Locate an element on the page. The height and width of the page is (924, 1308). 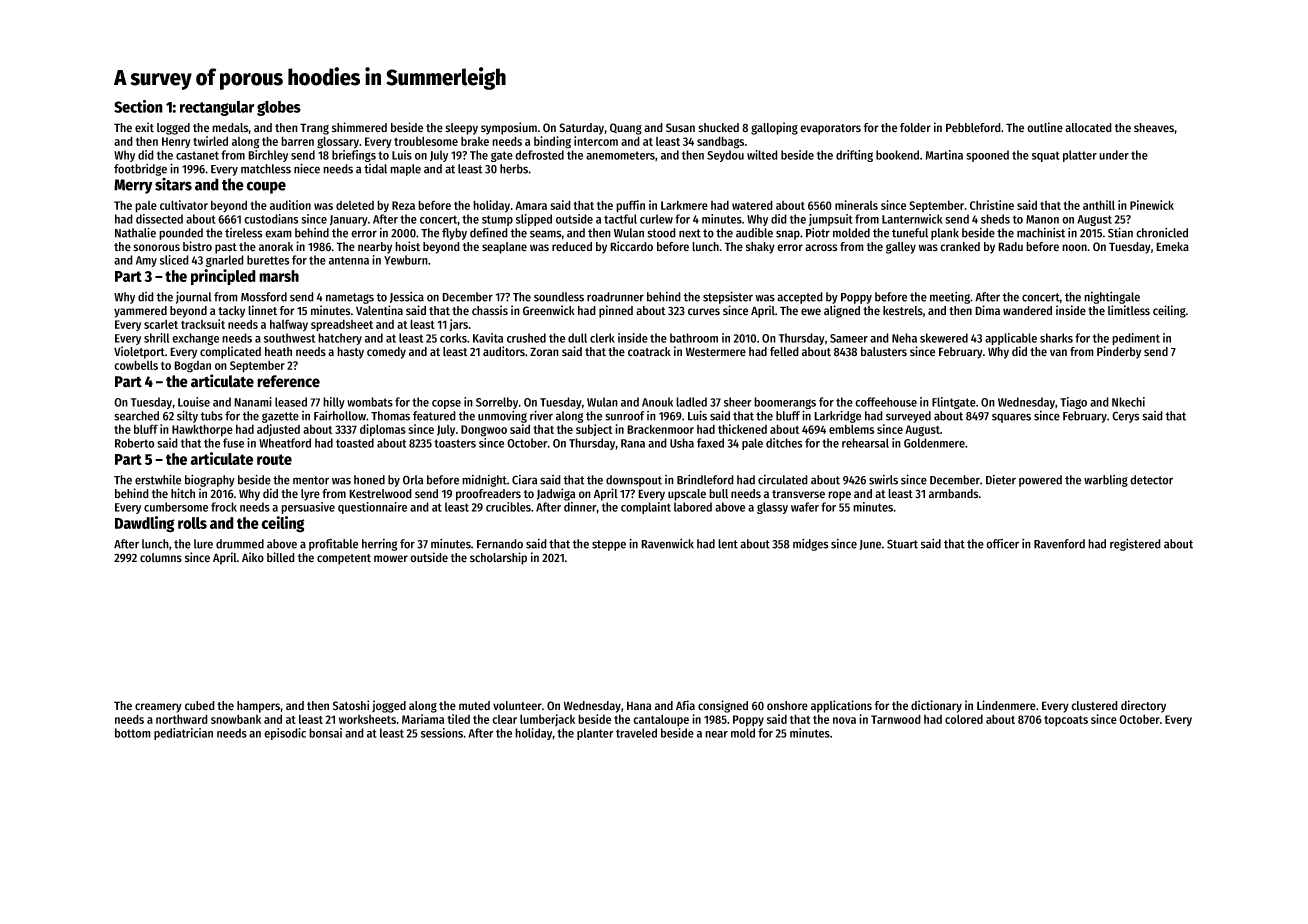
Pebbleford is located at coordinates (973, 128).
